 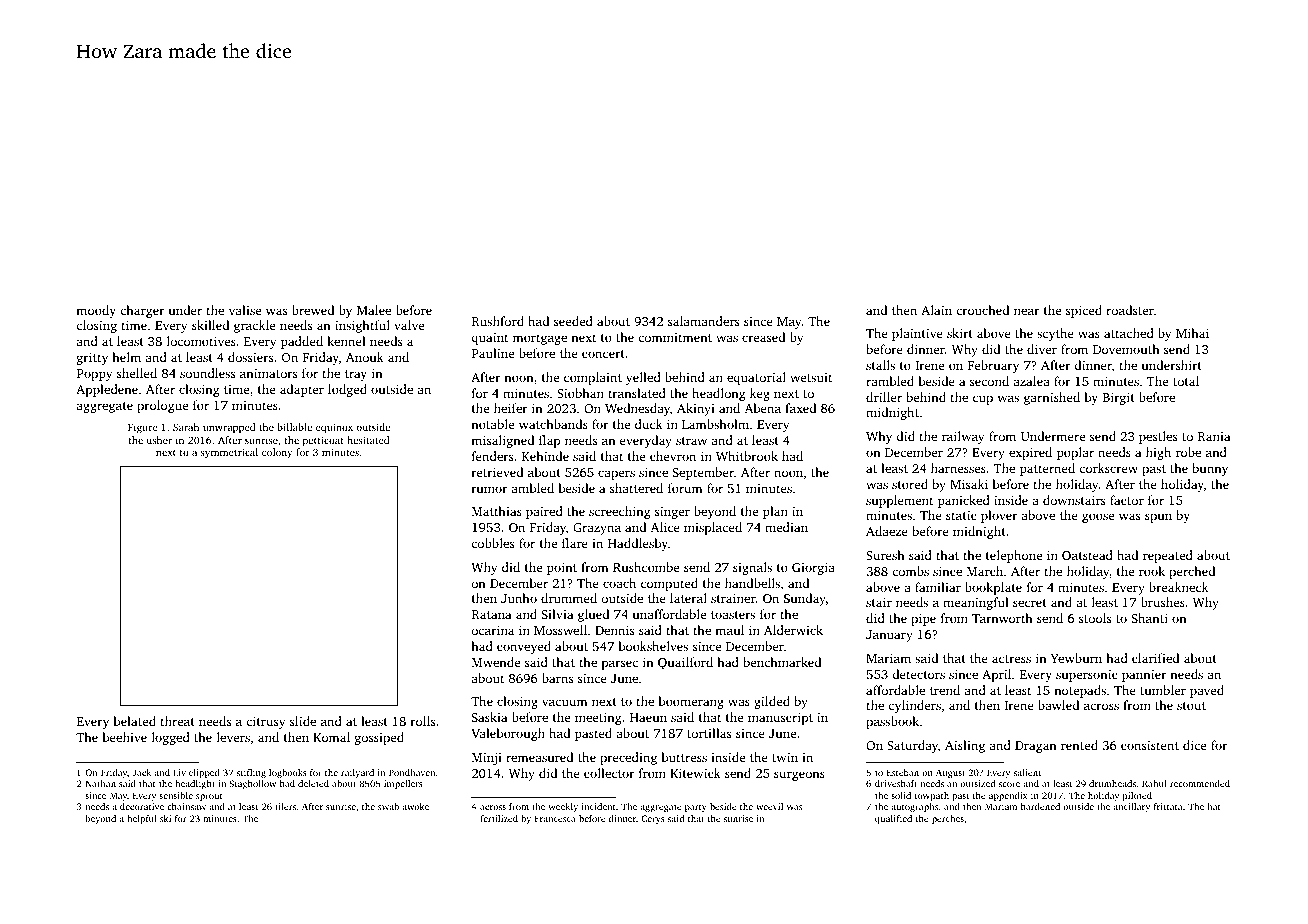 I want to click on headlong, so click(x=718, y=394).
